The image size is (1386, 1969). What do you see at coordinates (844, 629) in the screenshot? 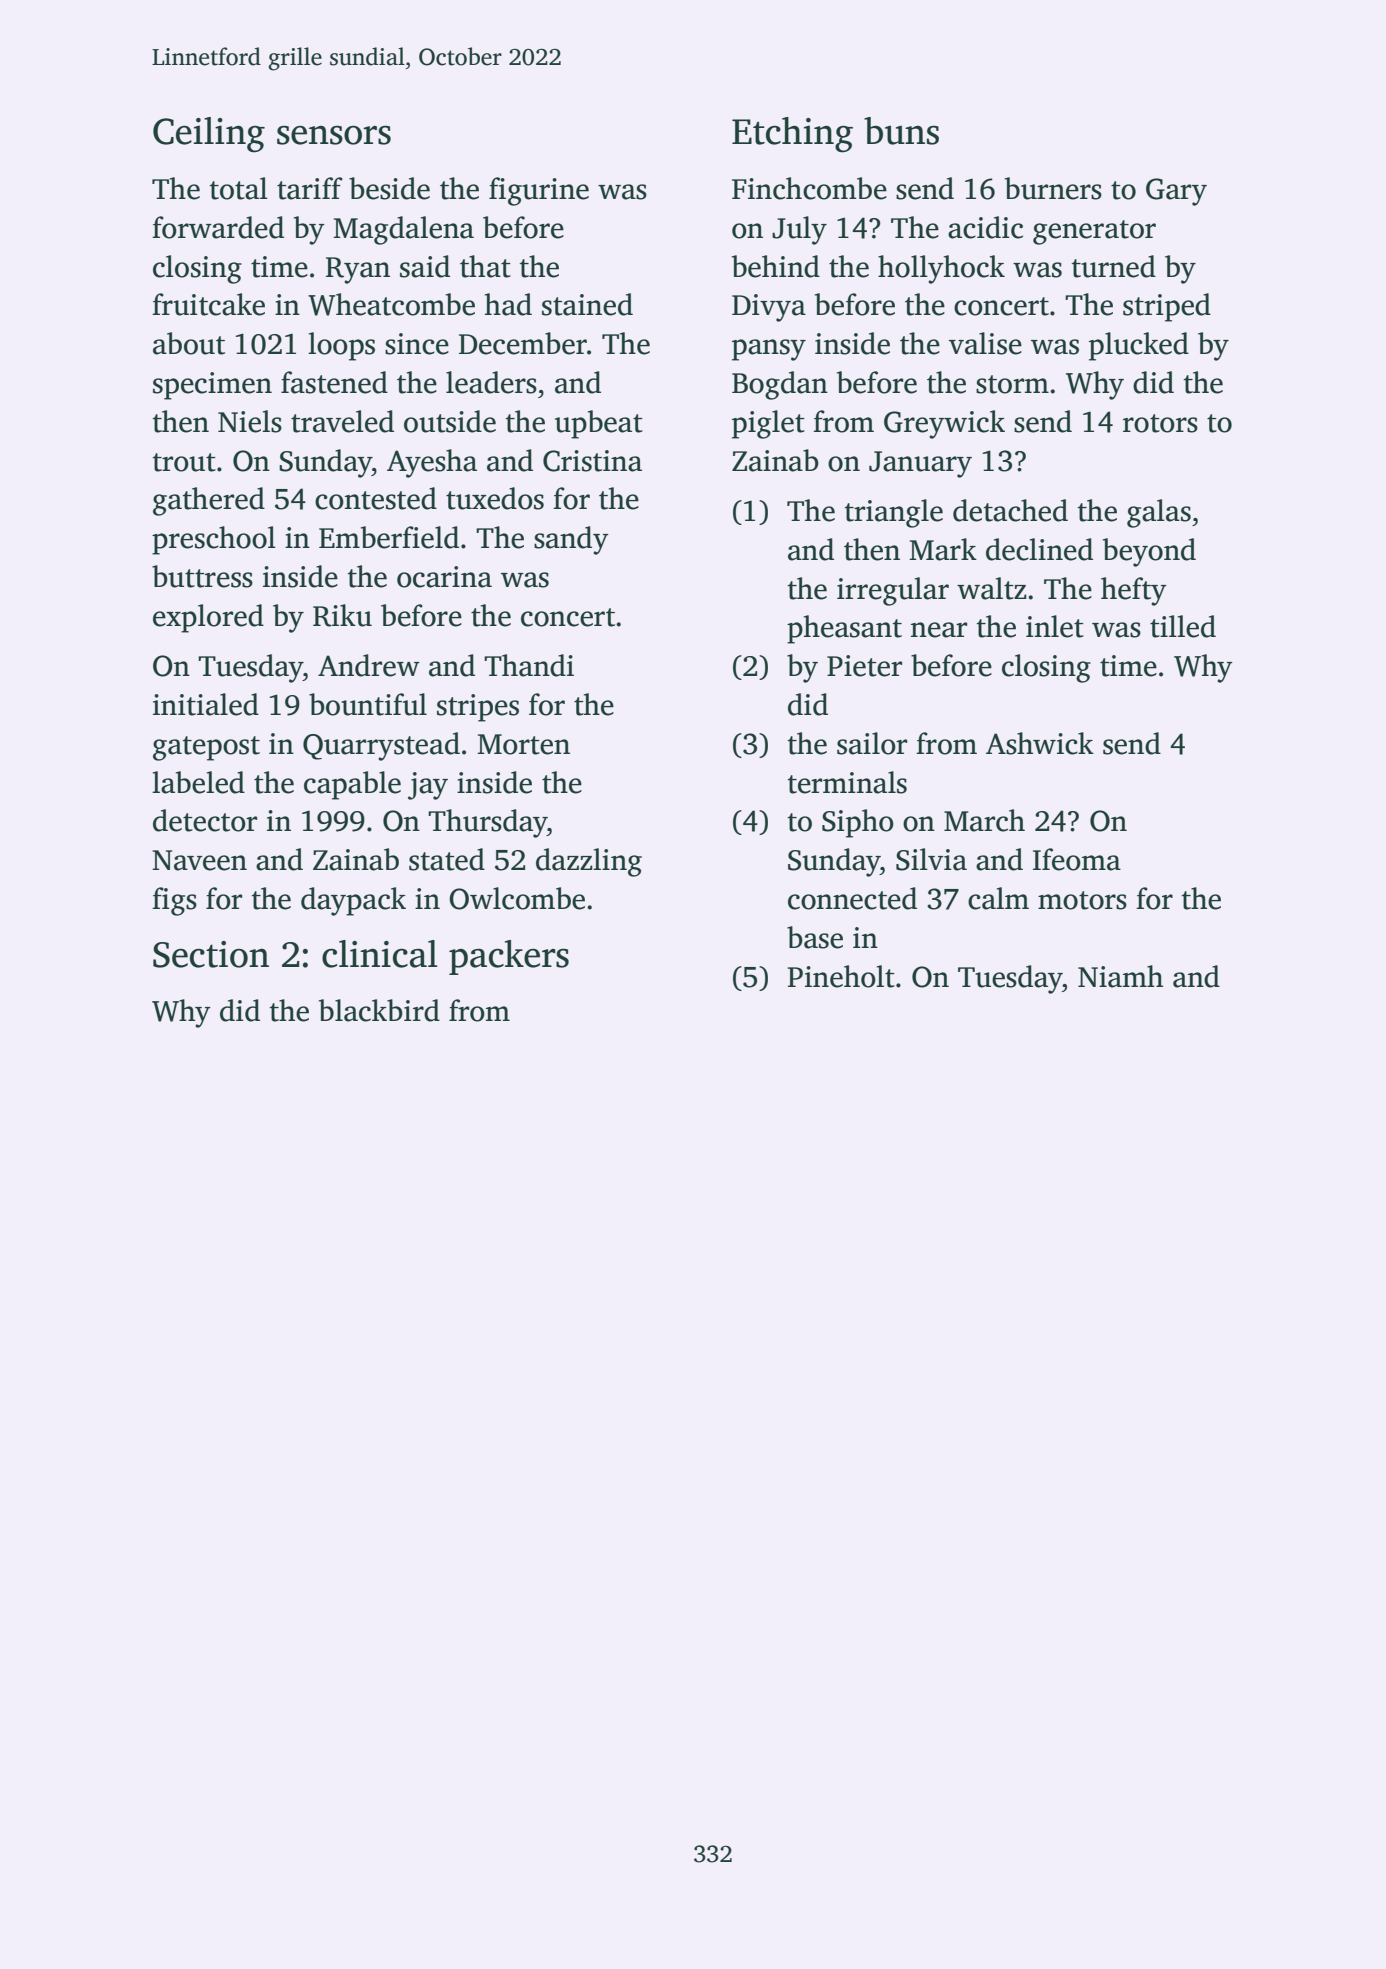
I see `pheasant` at bounding box center [844, 629].
